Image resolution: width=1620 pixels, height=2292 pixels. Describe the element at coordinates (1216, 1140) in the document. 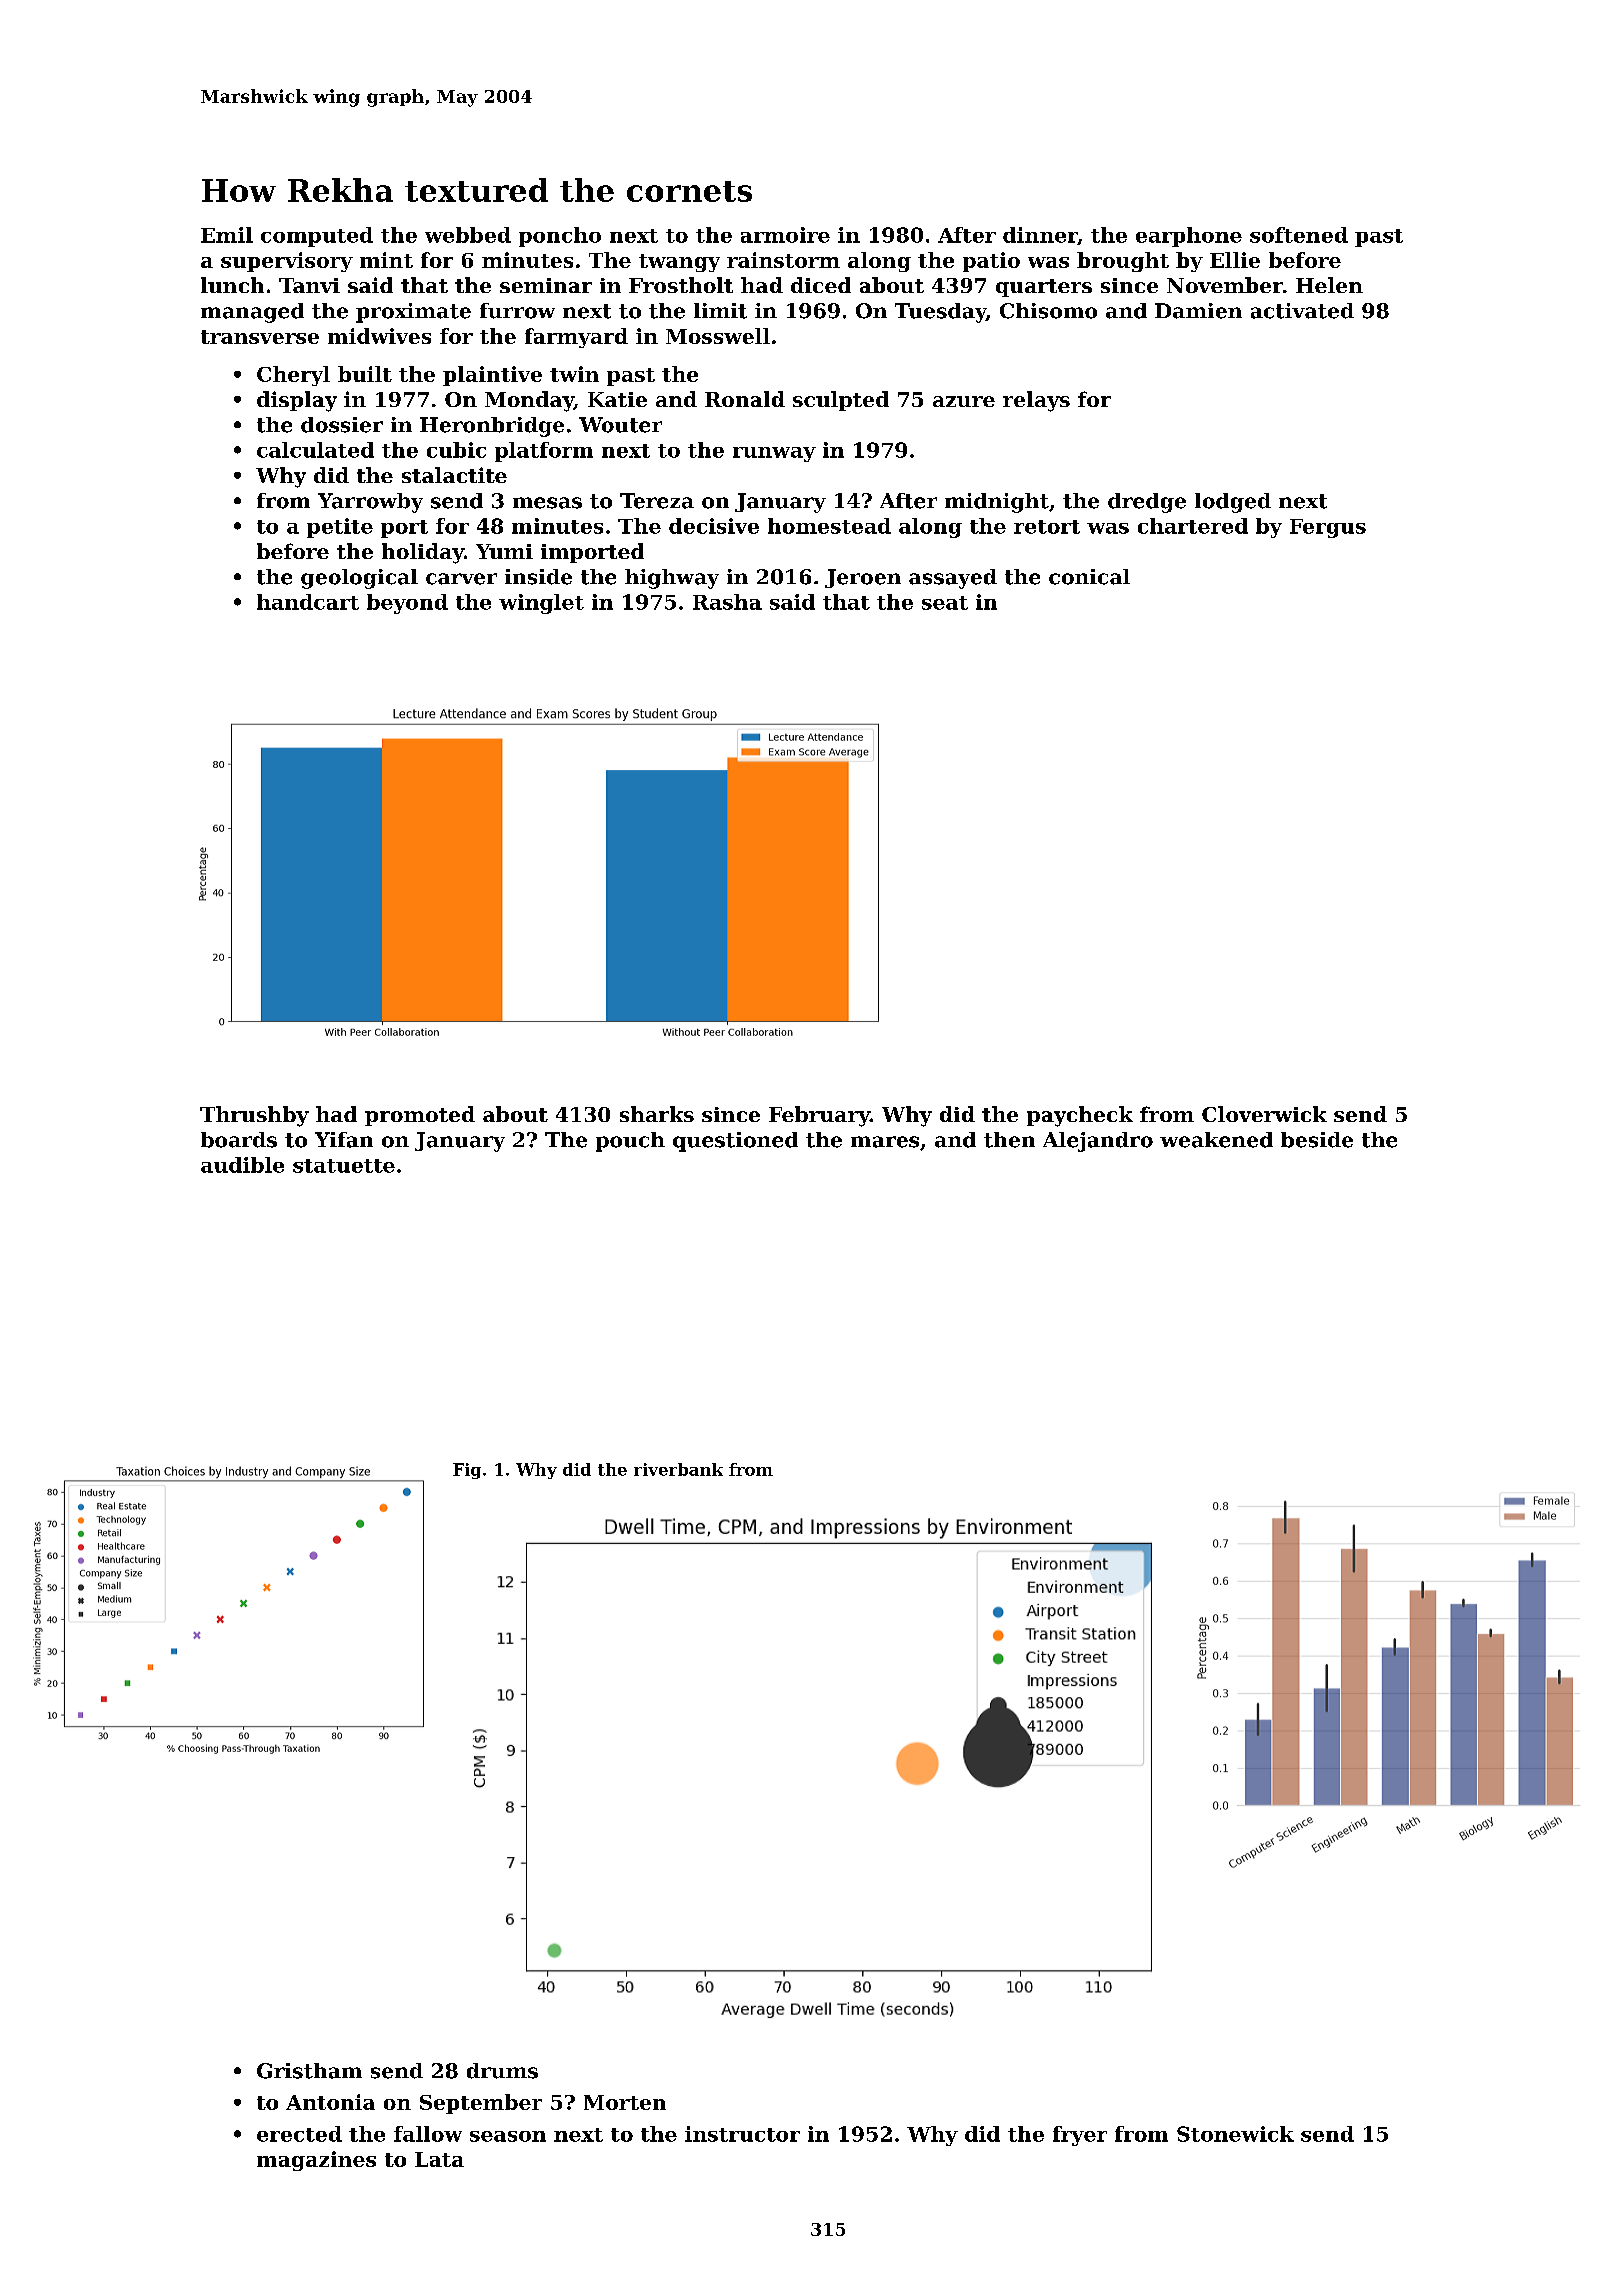

I see `weakened` at that location.
